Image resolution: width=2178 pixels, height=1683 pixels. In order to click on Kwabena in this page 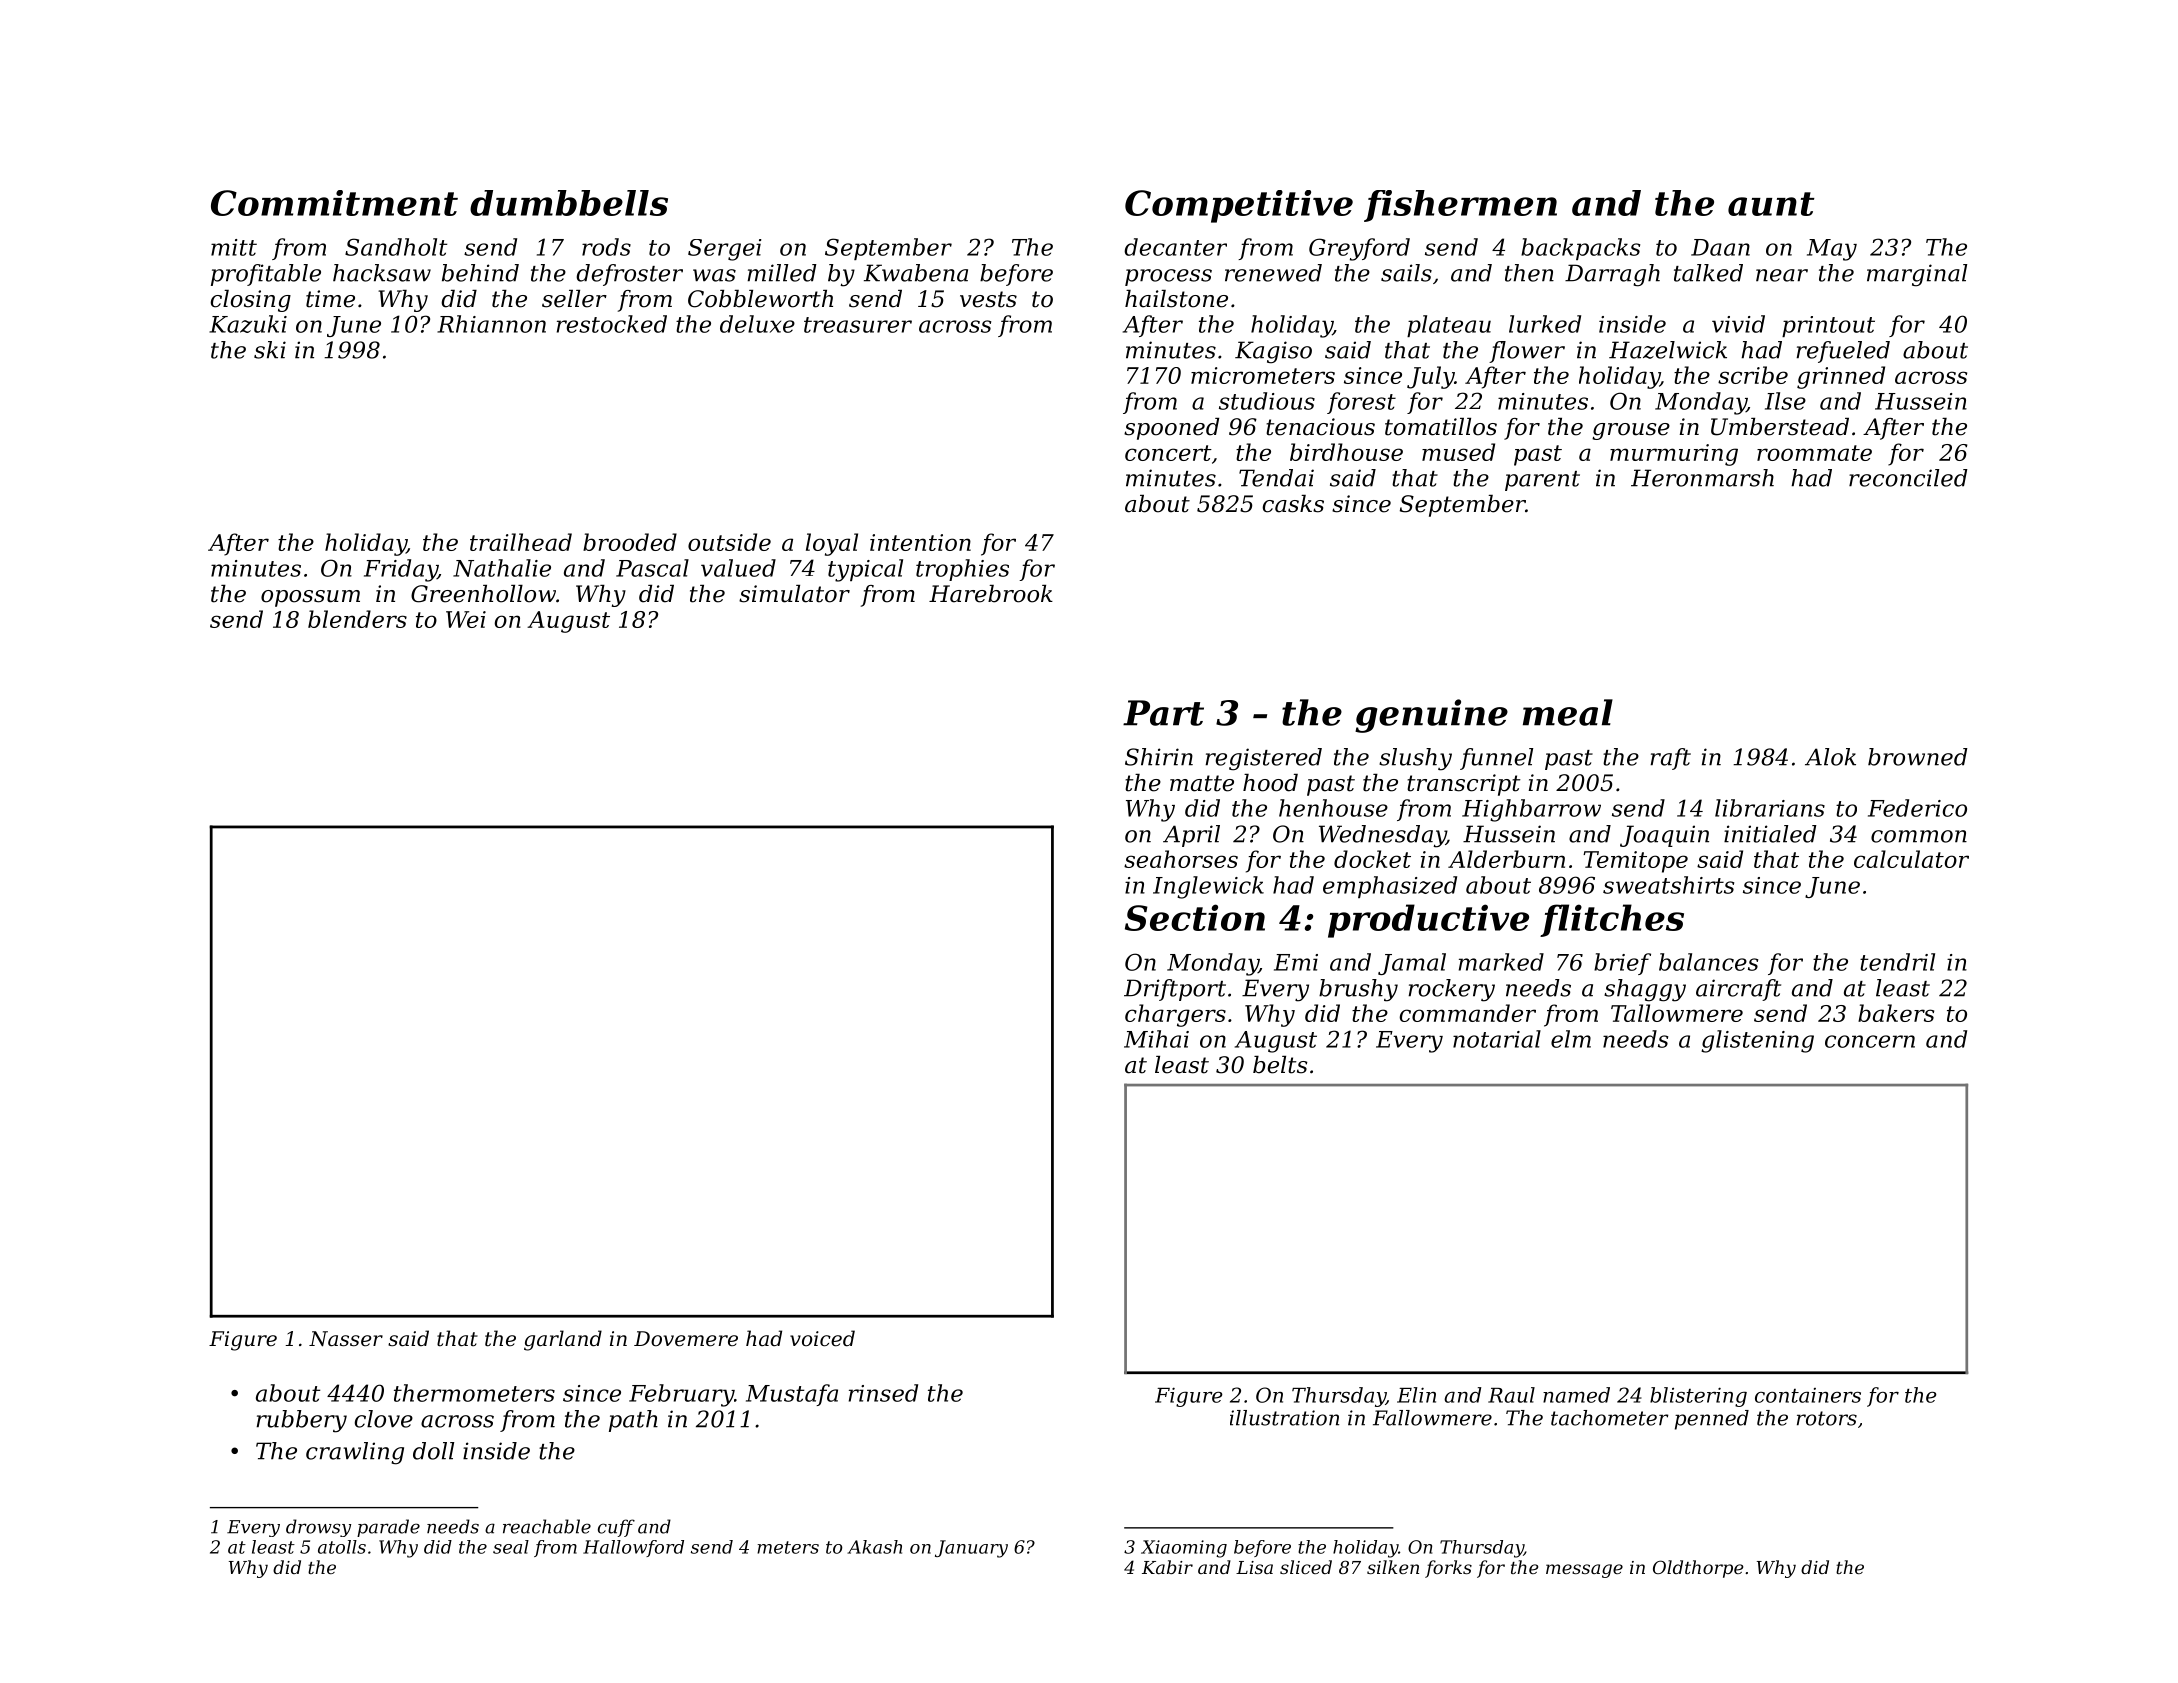, I will do `click(916, 273)`.
